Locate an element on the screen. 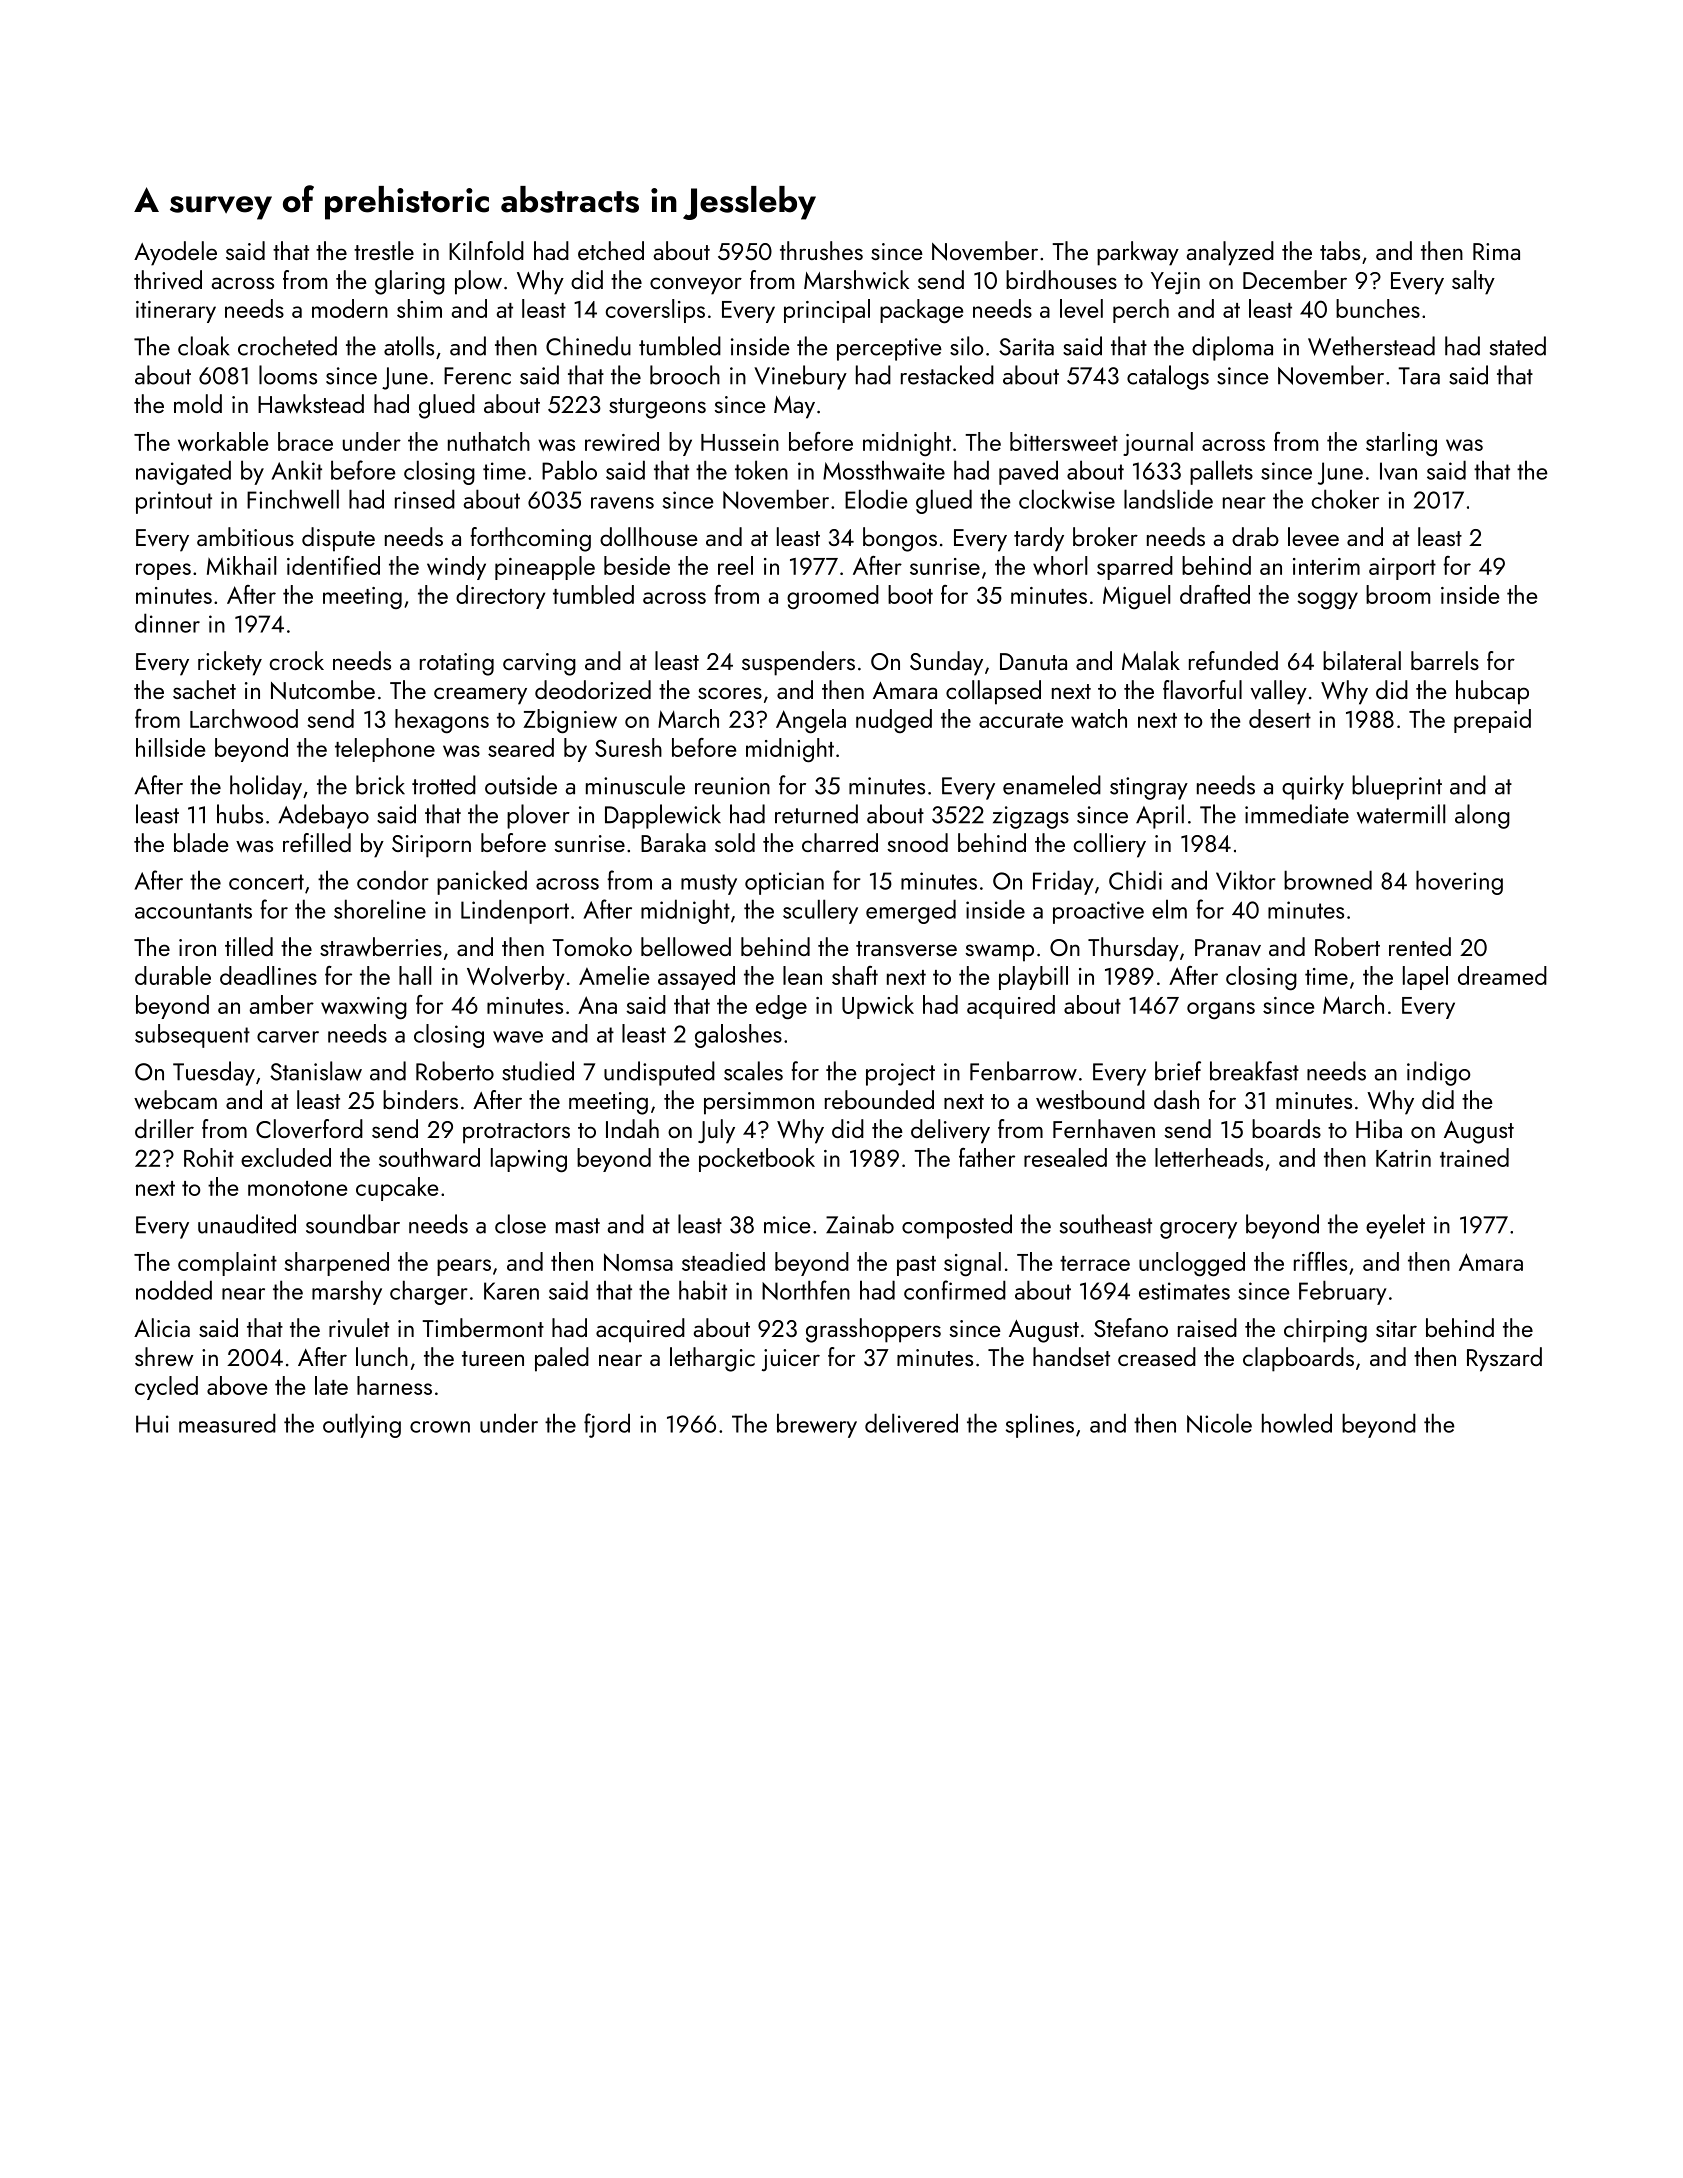  sitar is located at coordinates (1396, 1328).
